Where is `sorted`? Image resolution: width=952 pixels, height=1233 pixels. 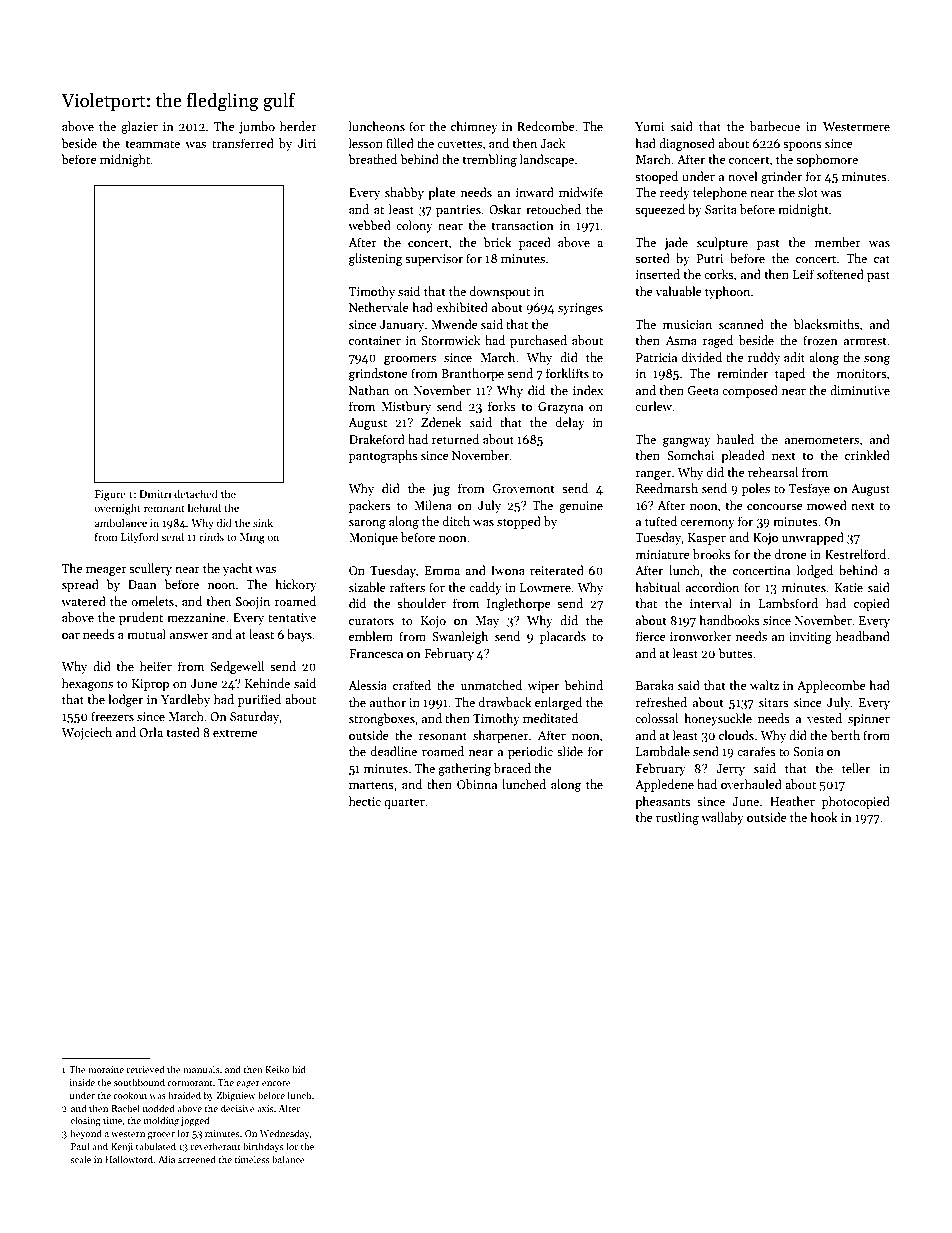 sorted is located at coordinates (652, 258).
